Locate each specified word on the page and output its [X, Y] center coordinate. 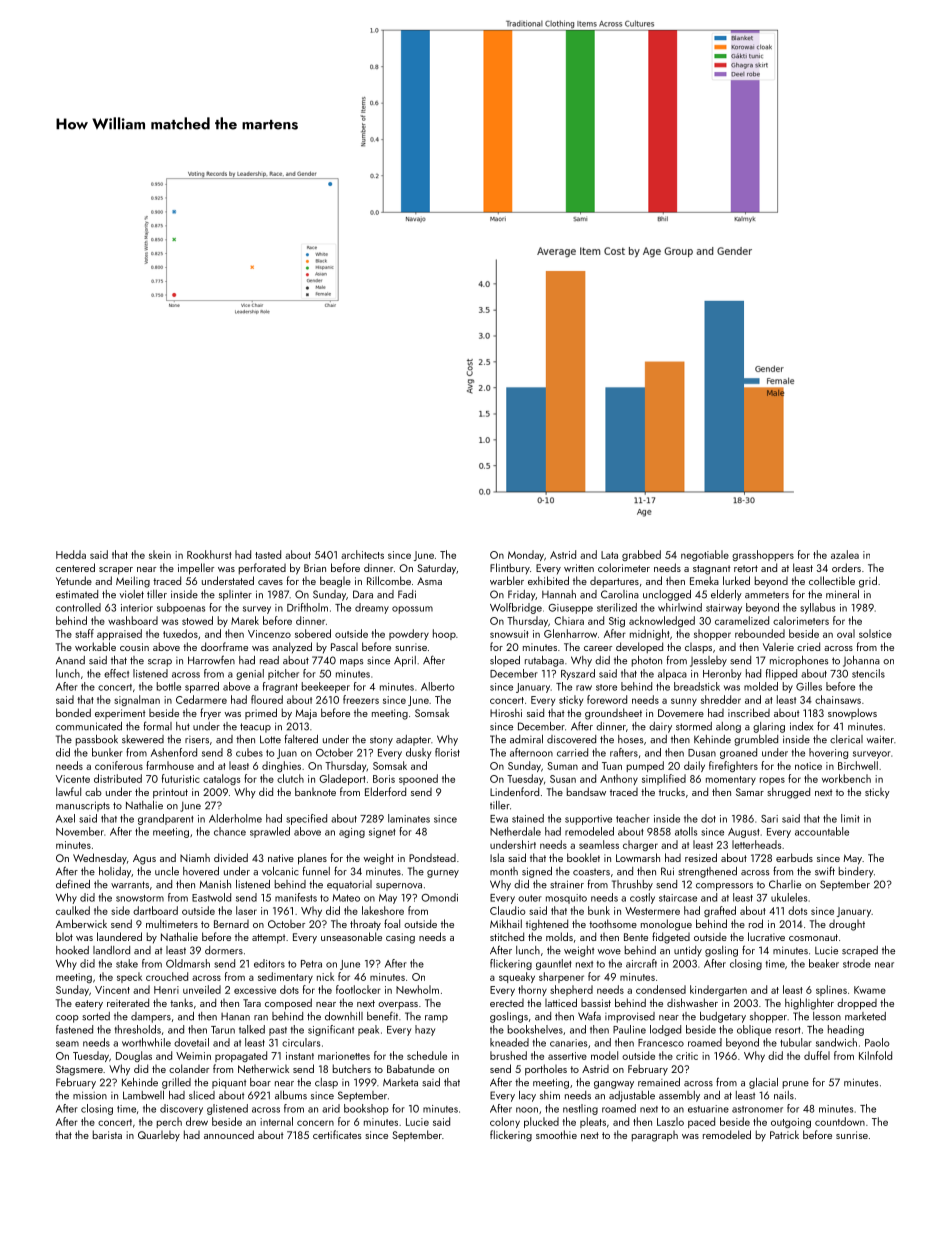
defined [73, 884]
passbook [97, 740]
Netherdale [515, 831]
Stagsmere [79, 1070]
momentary [731, 780]
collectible [832, 580]
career [598, 648]
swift [825, 871]
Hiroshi [506, 712]
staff [84, 633]
